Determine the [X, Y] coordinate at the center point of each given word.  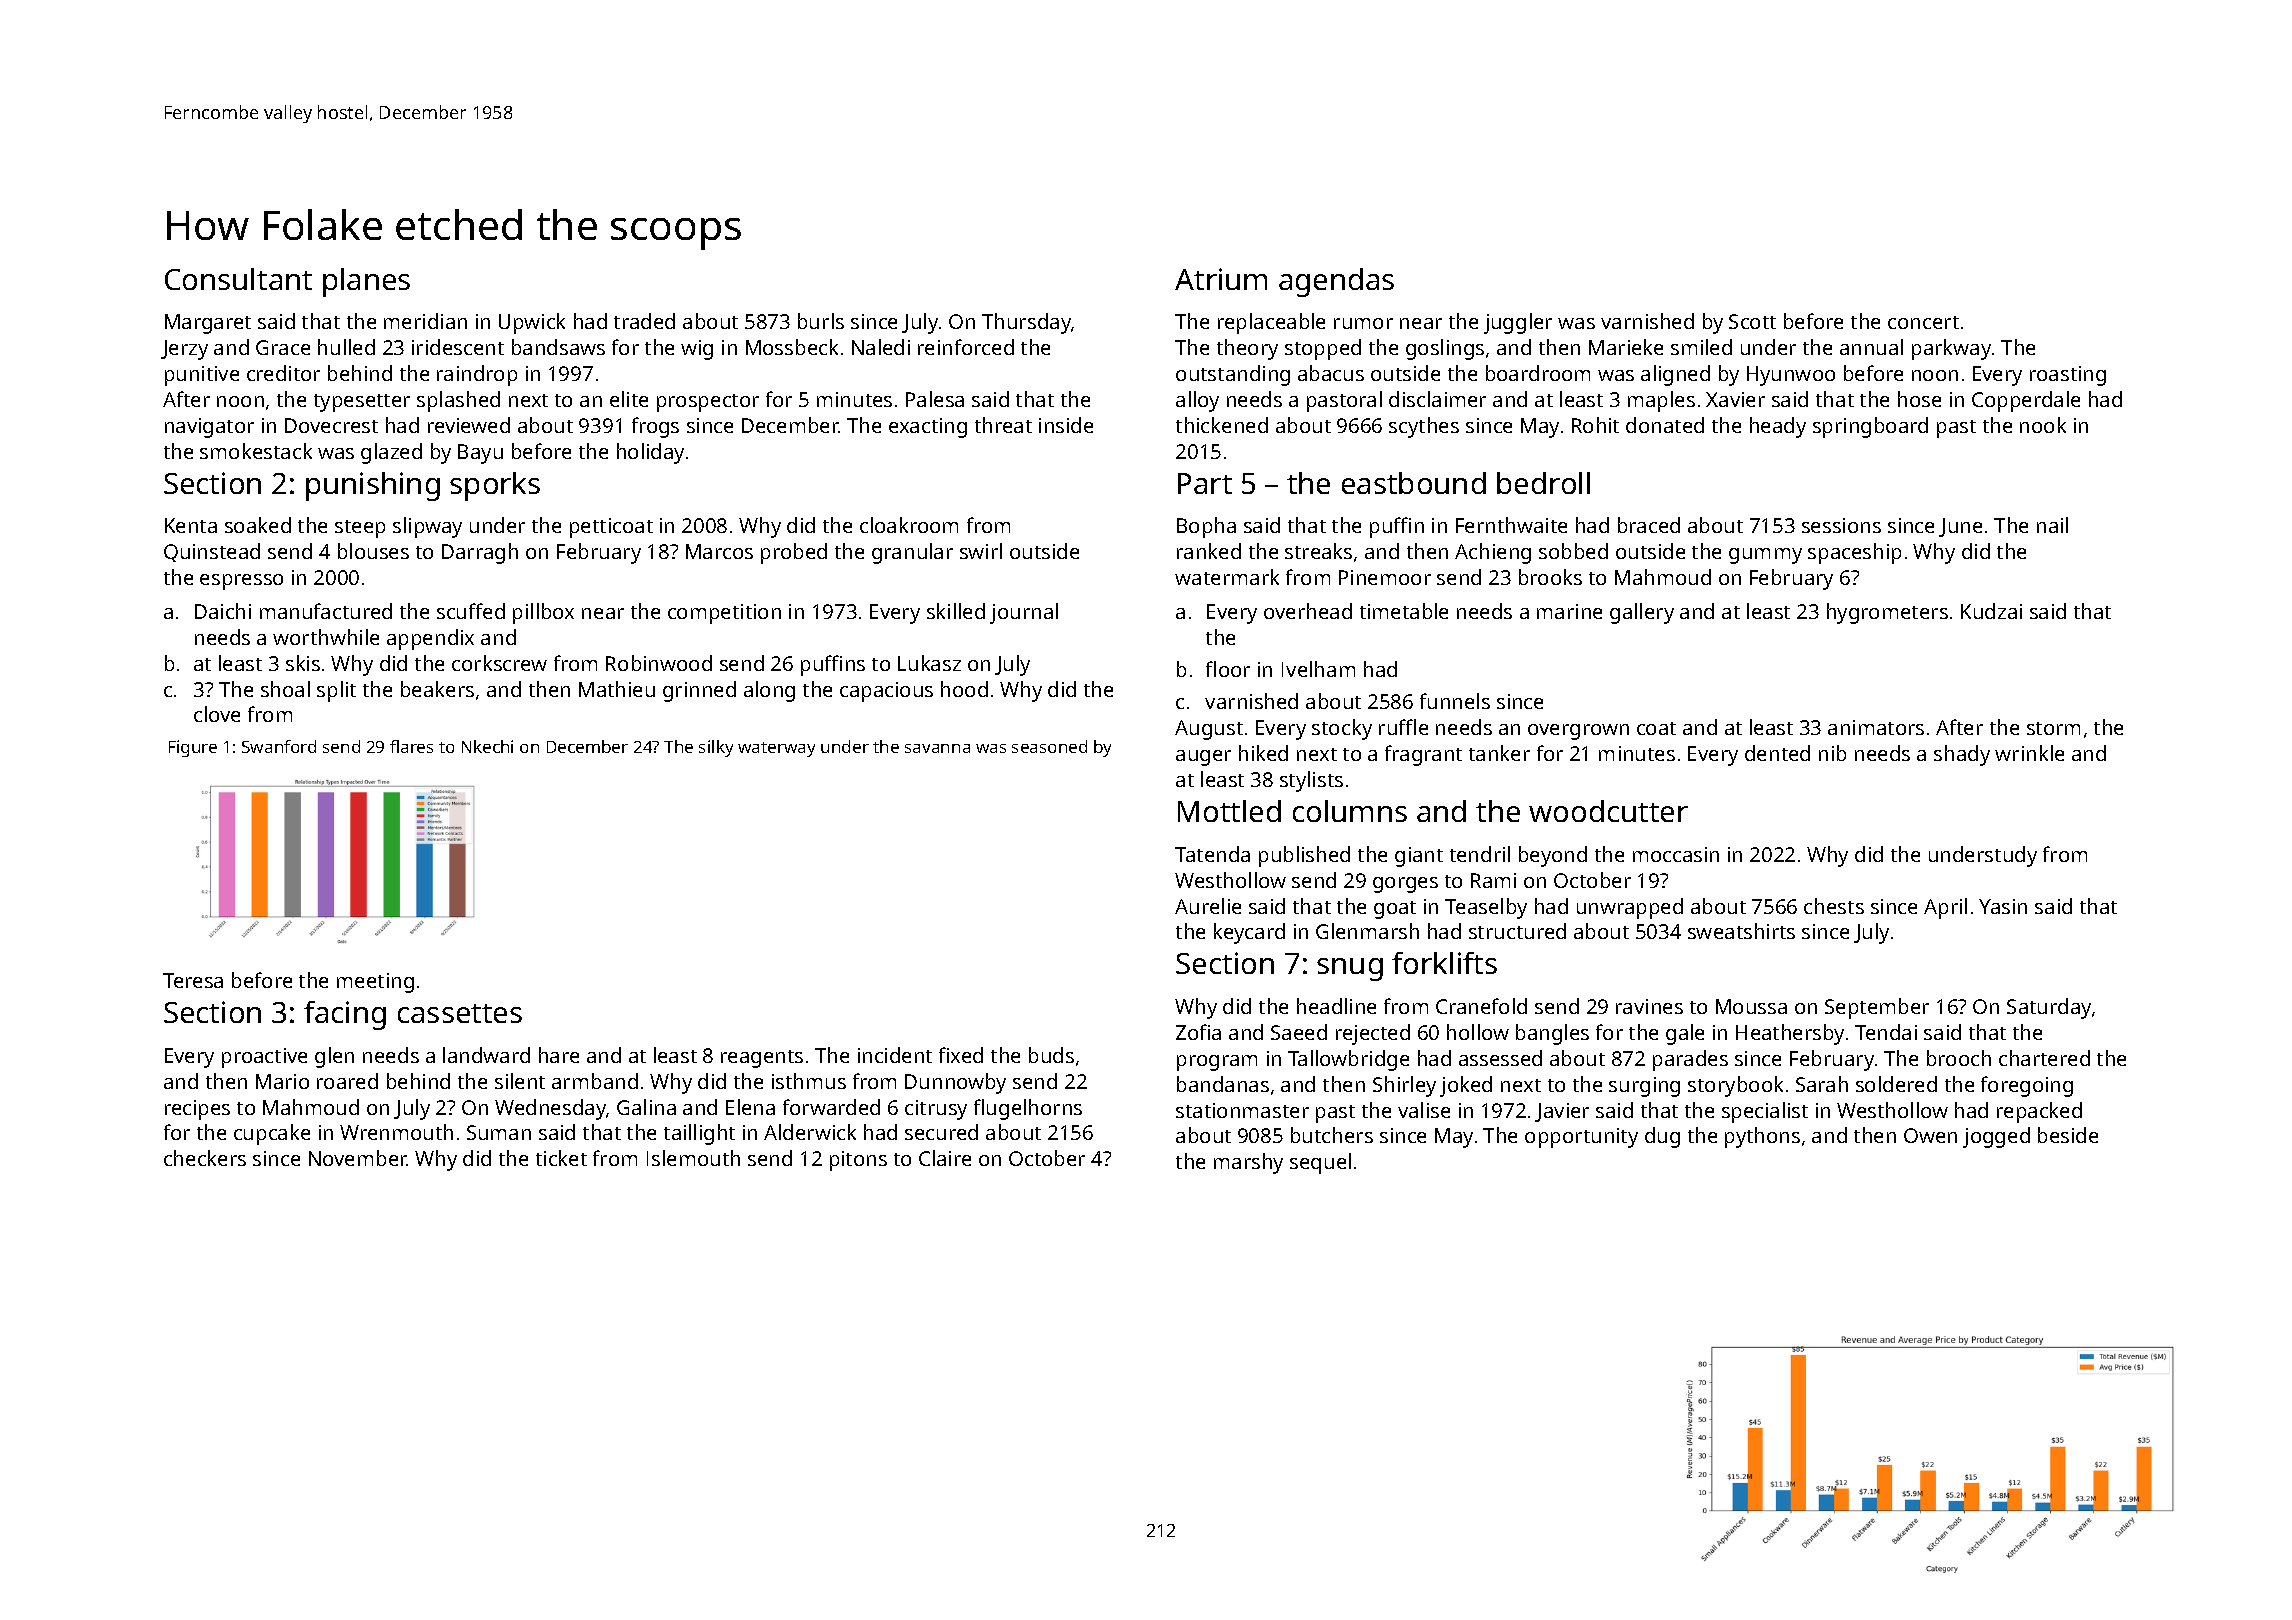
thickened [1222, 425]
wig [697, 350]
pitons [858, 1161]
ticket [561, 1158]
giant [1419, 857]
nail [2052, 525]
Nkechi [487, 746]
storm [2053, 728]
